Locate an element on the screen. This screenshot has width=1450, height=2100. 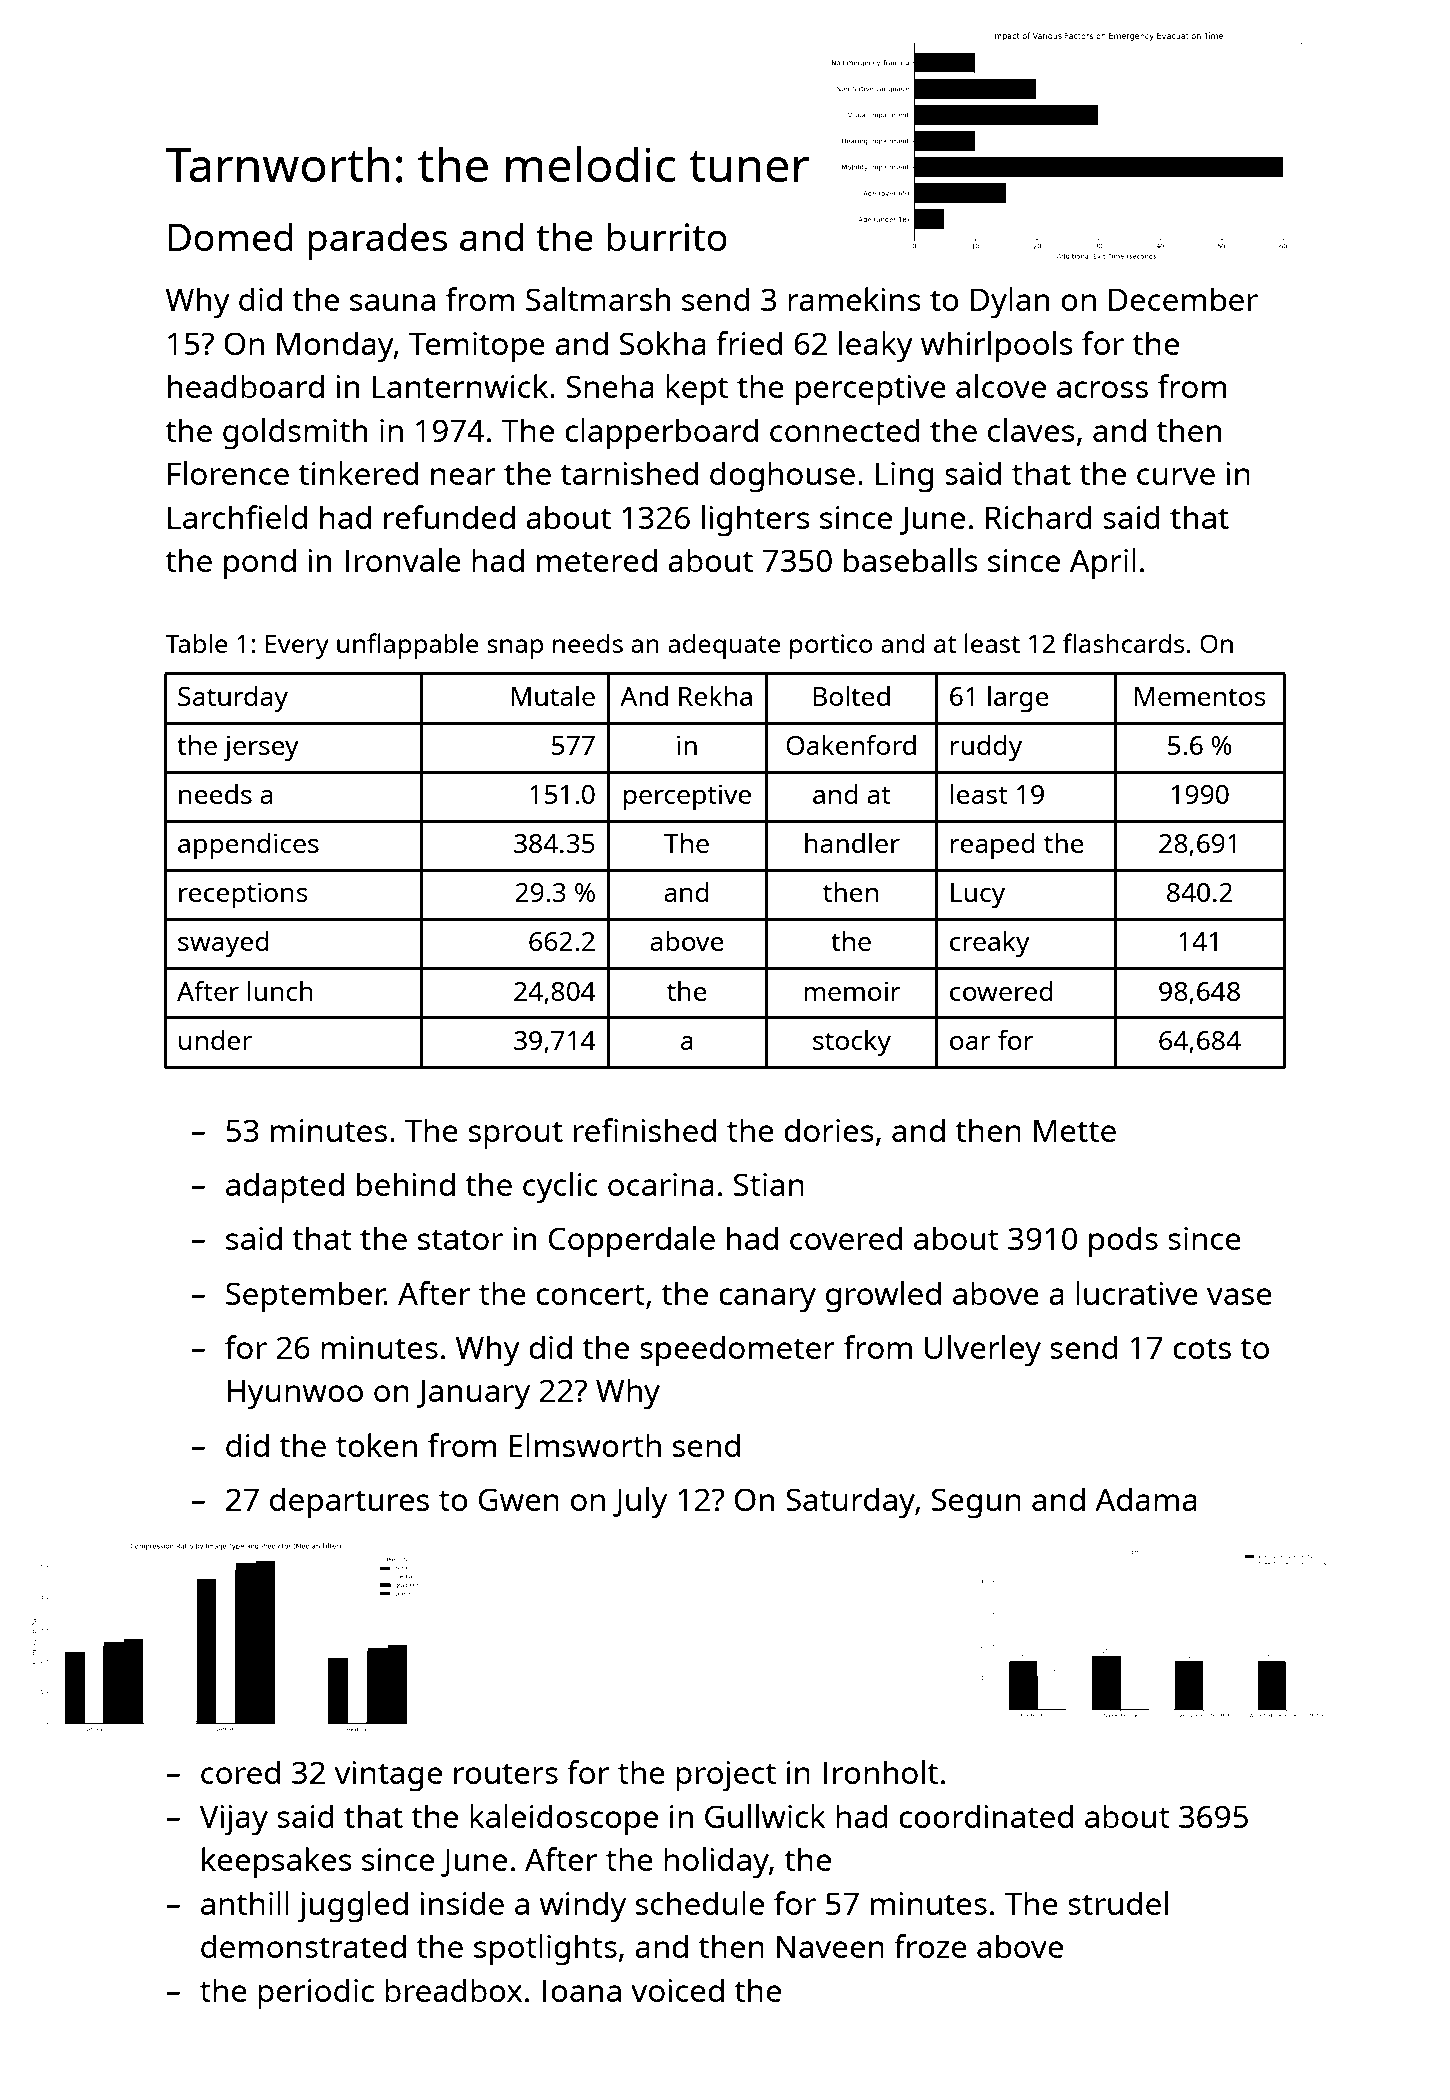
Temitope is located at coordinates (477, 347).
